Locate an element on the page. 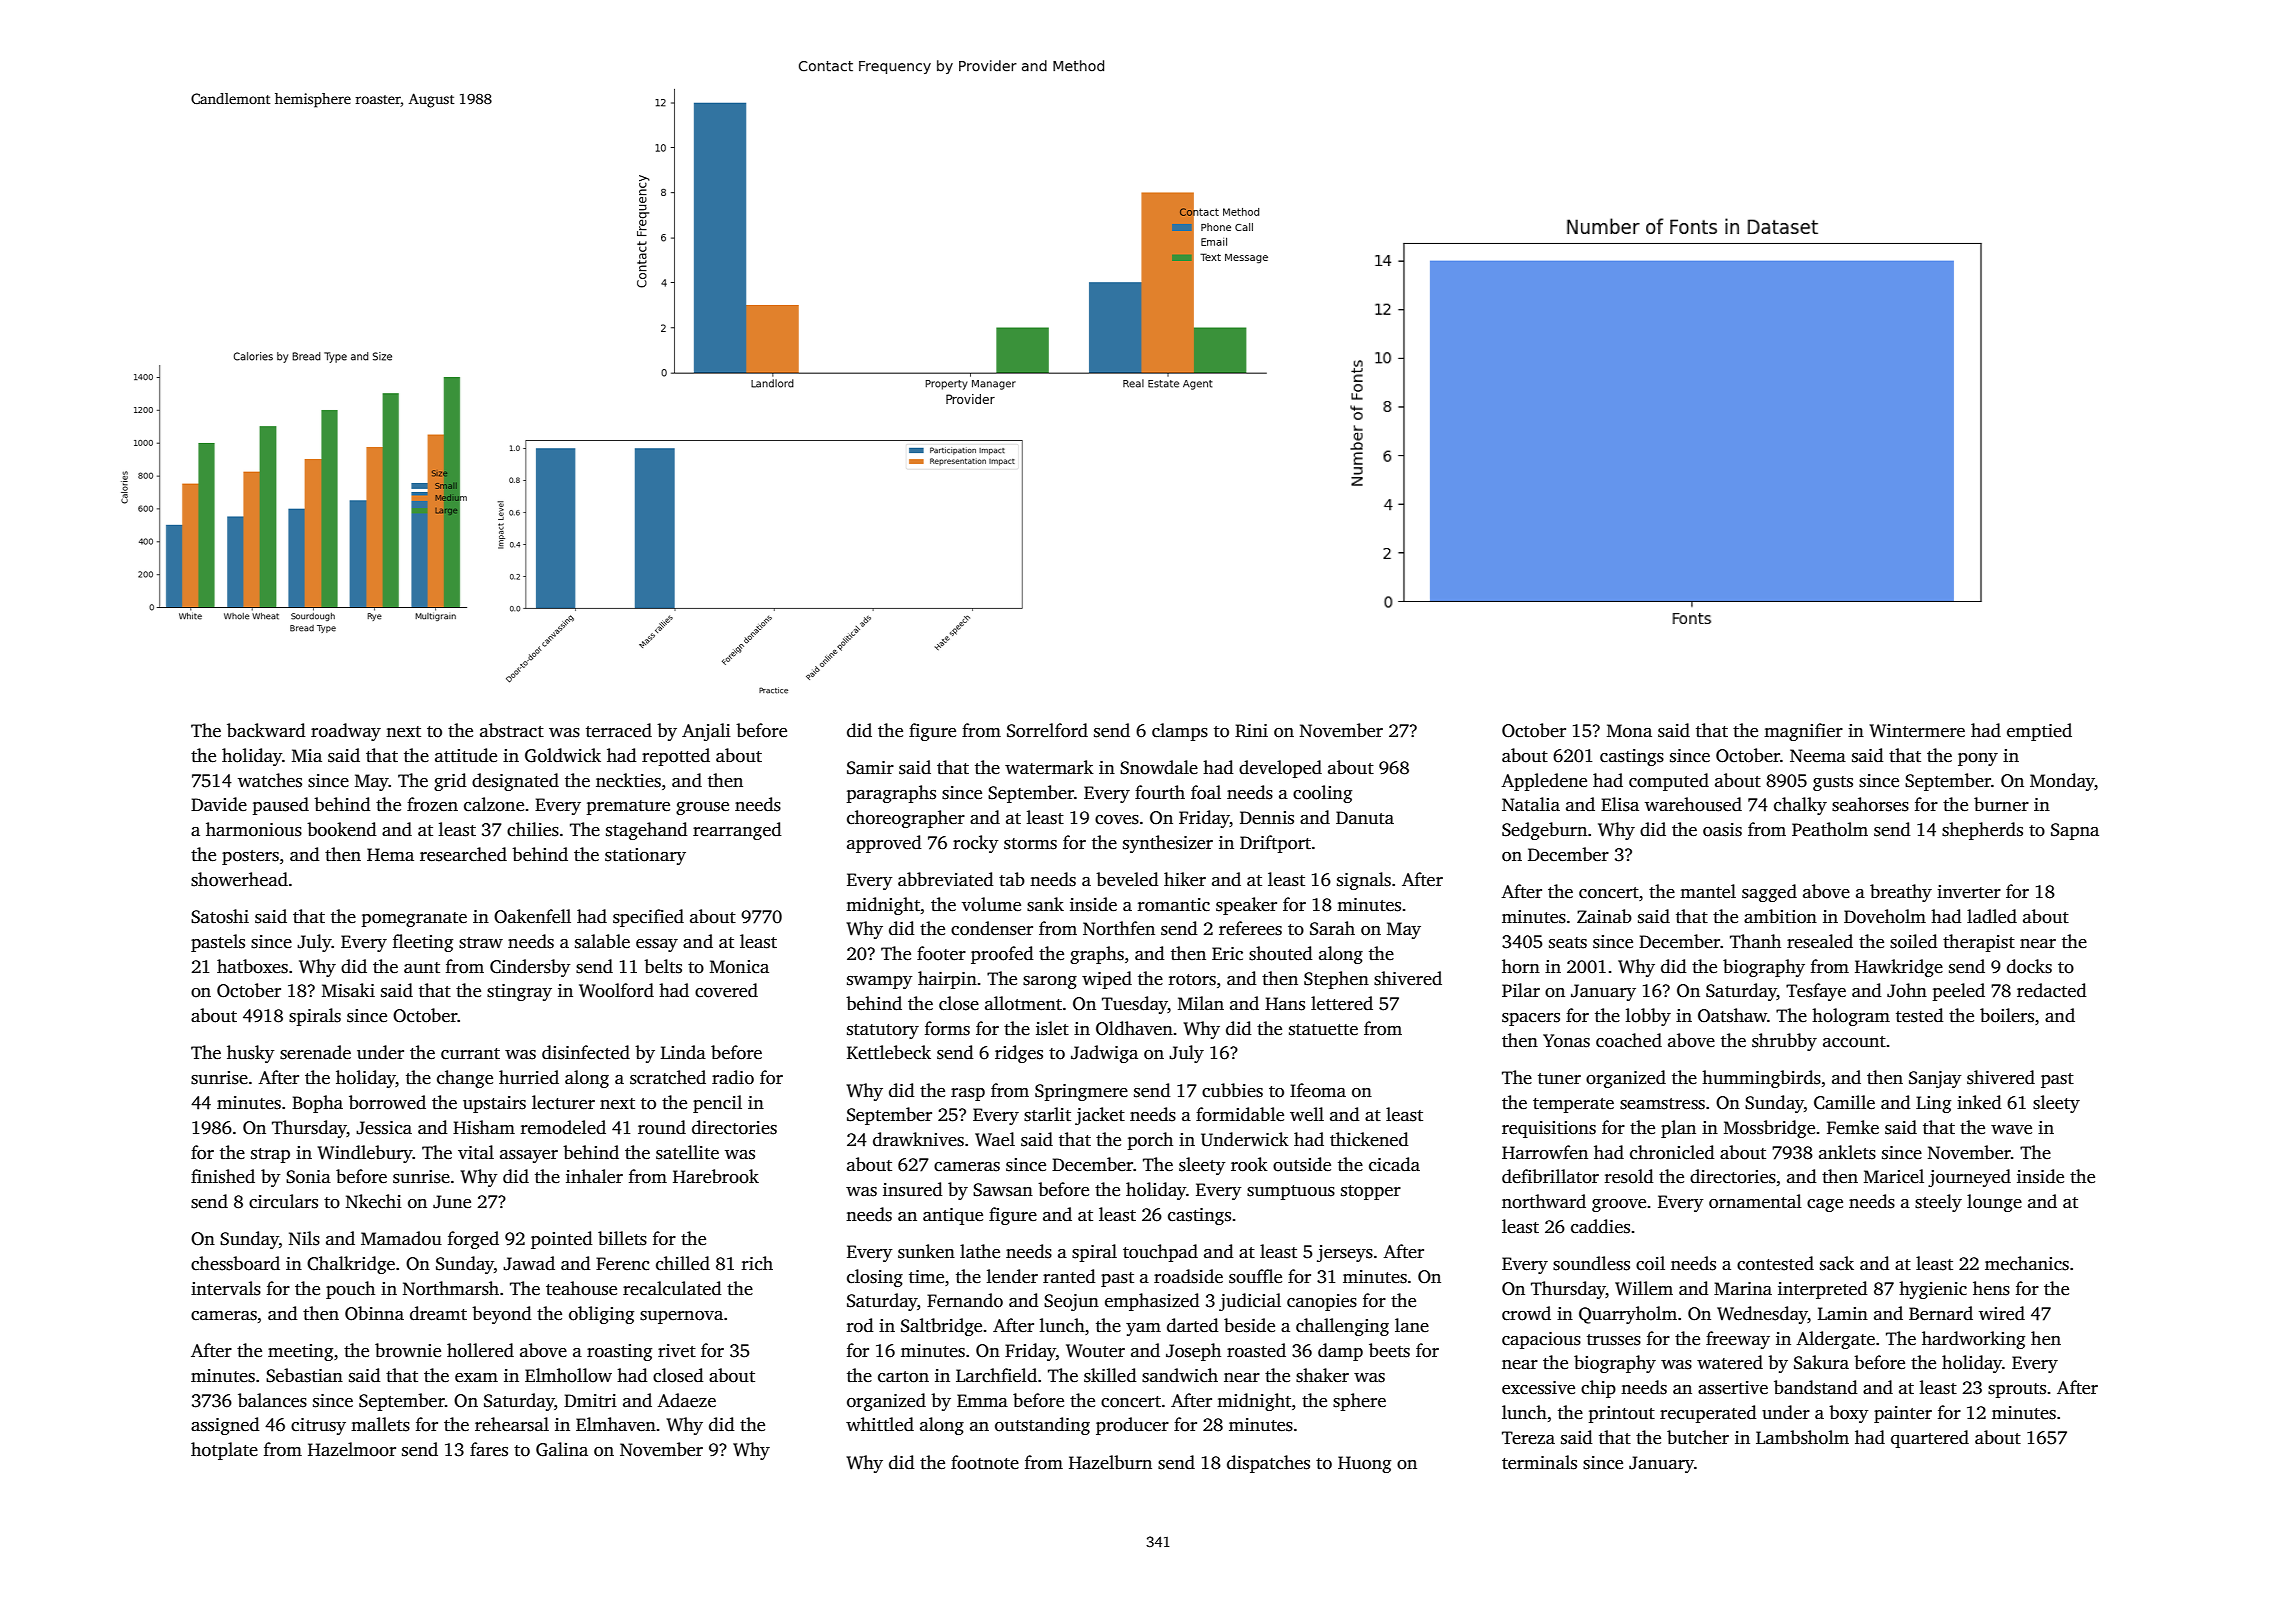  footnote is located at coordinates (985, 1462).
